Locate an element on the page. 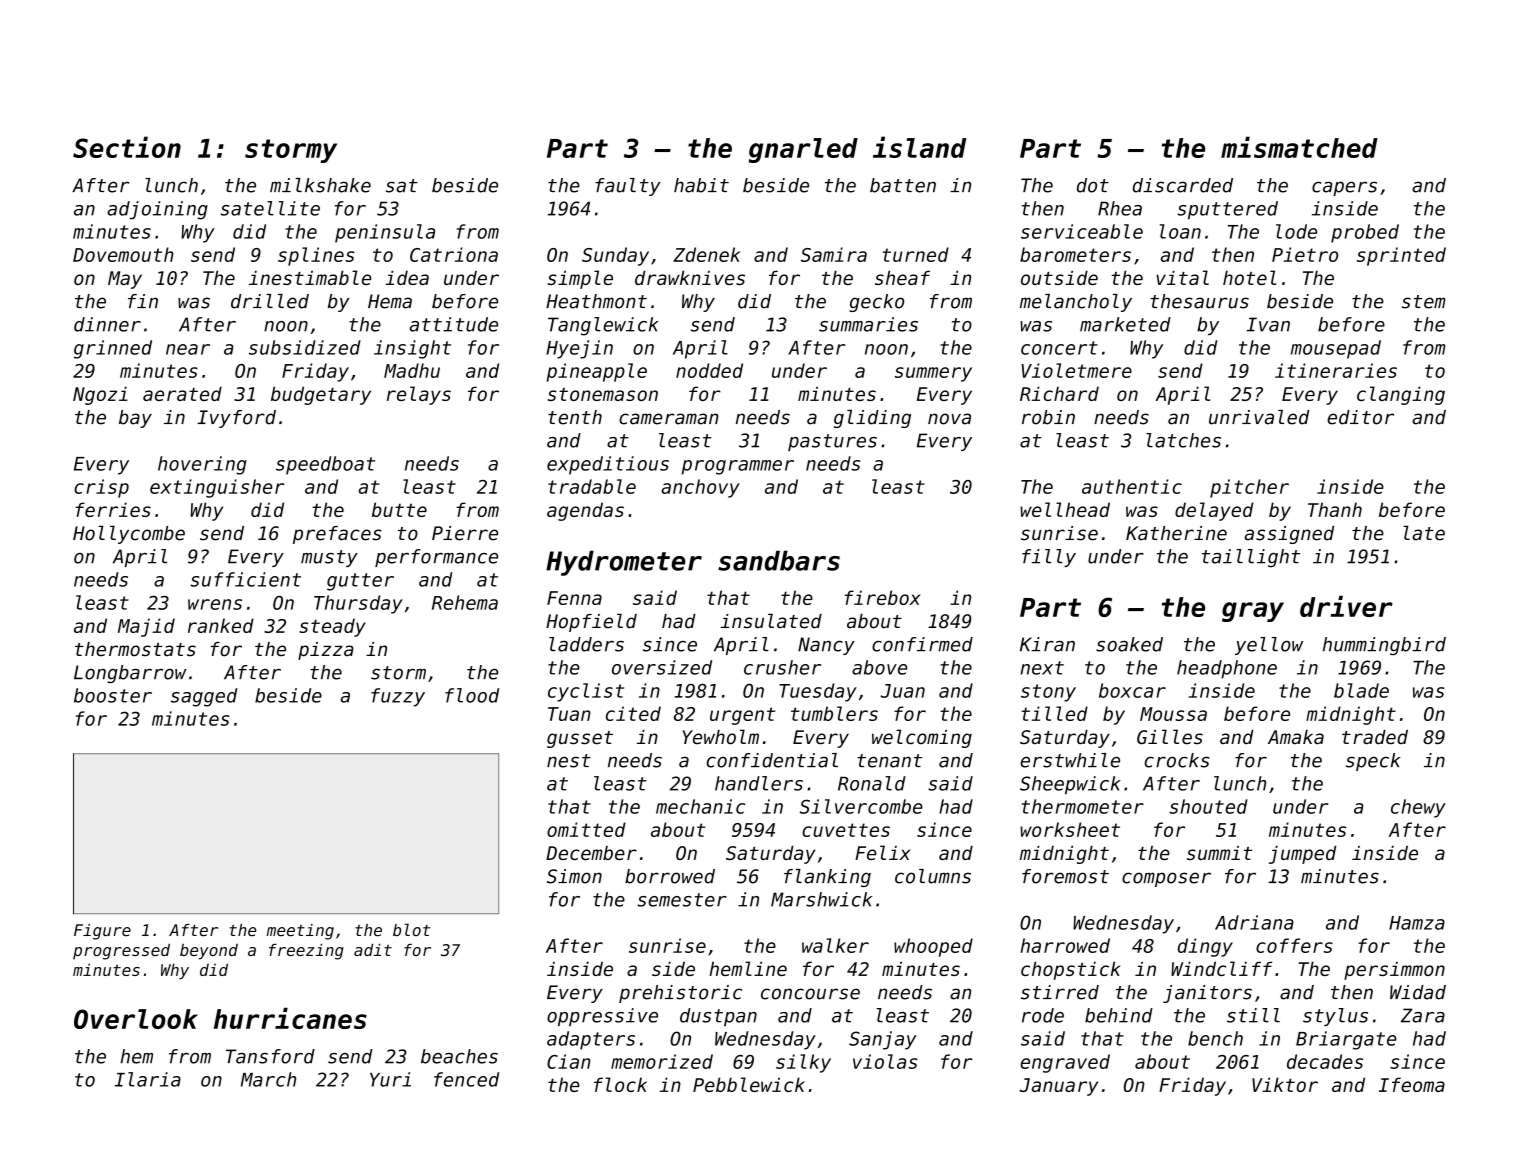 The image size is (1519, 1174). Ilaria is located at coordinates (148, 1079).
